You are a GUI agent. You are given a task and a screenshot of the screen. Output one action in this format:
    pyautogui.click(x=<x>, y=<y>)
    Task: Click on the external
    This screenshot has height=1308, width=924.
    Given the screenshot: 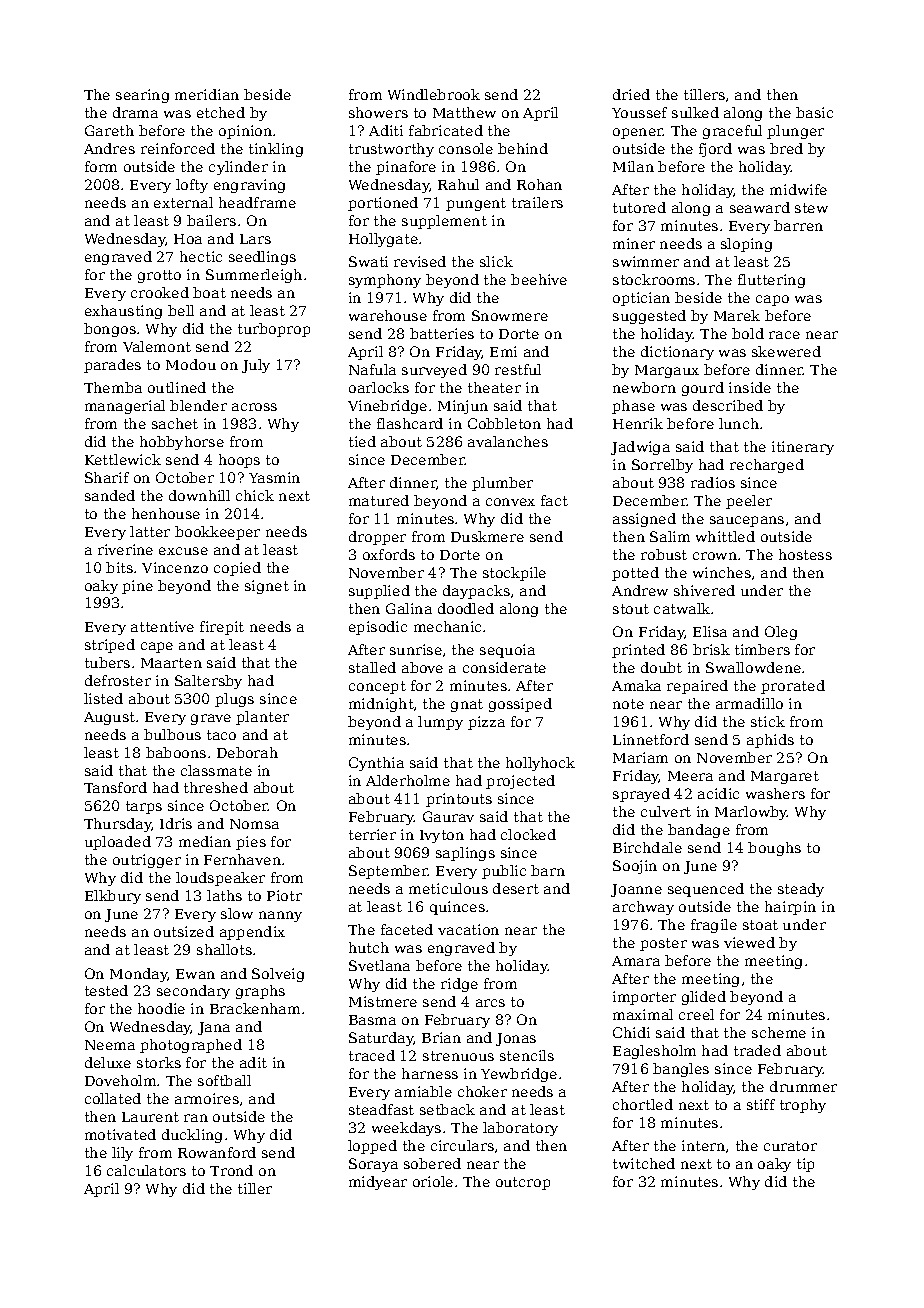 What is the action you would take?
    pyautogui.click(x=183, y=202)
